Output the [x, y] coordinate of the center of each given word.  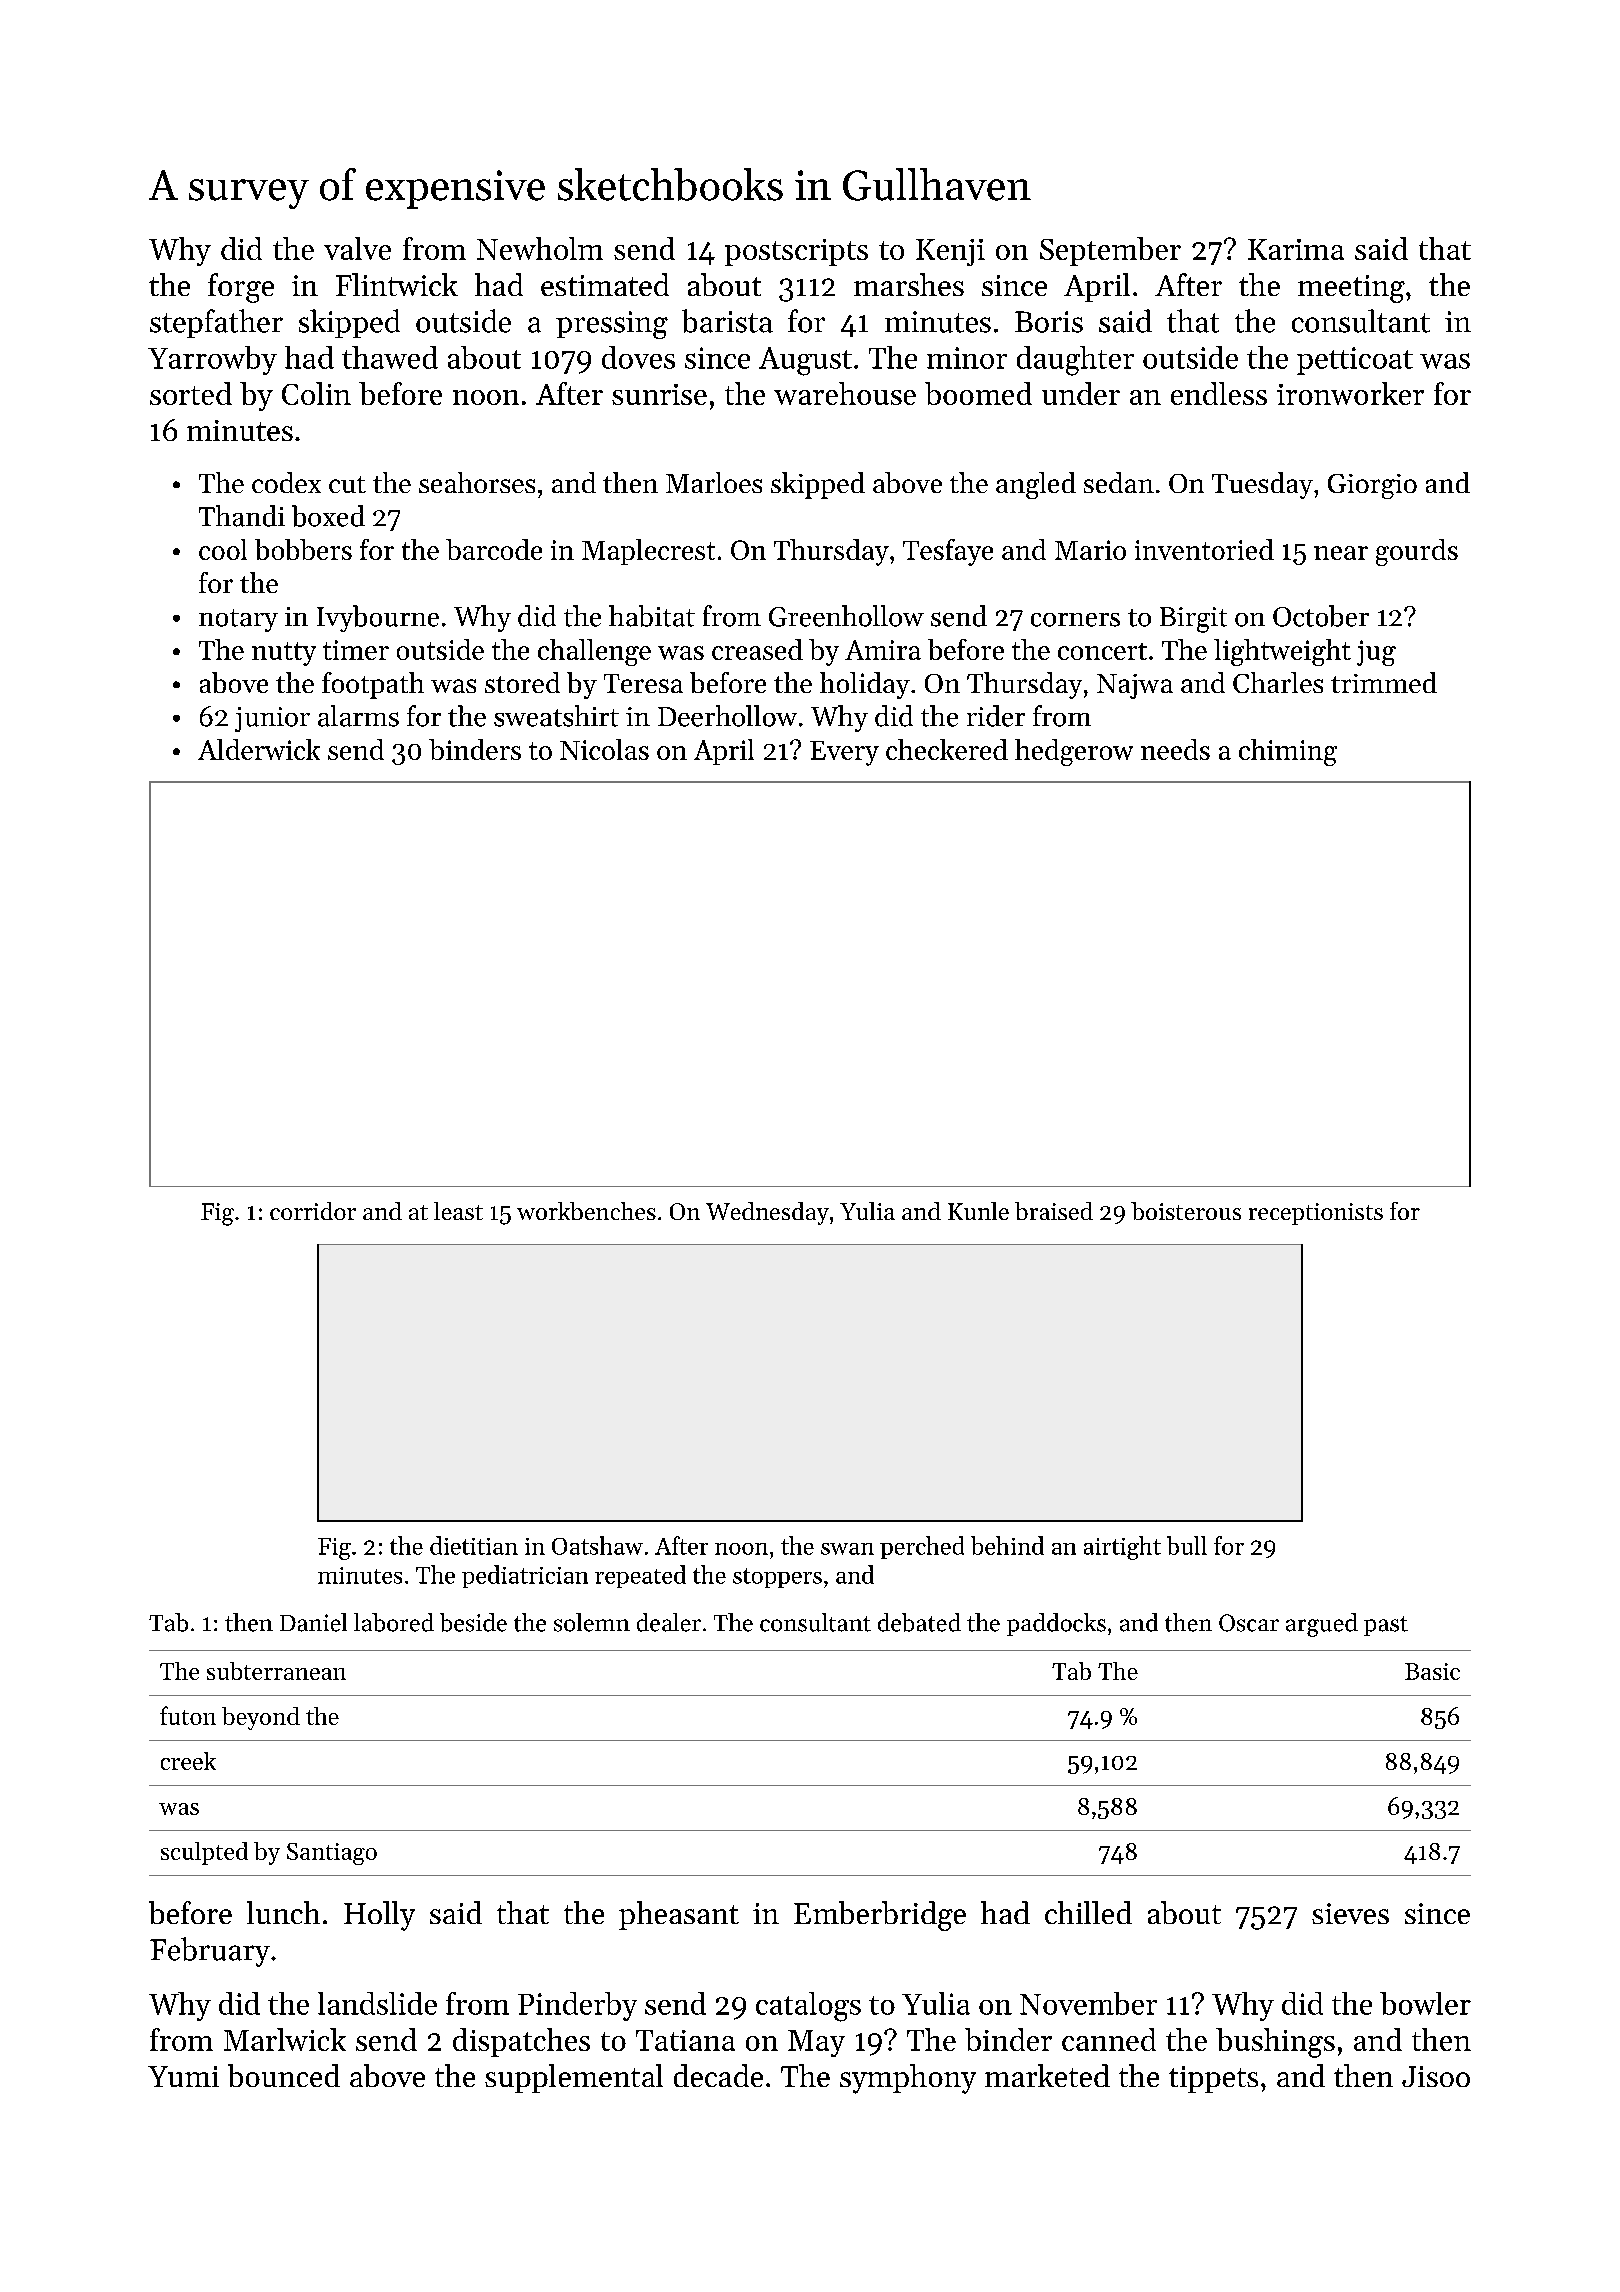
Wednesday [767, 1213]
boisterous [1186, 1211]
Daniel [313, 1622]
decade [718, 2075]
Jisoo [1436, 2076]
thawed [390, 357]
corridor [313, 1211]
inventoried [1204, 549]
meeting [1351, 289]
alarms [358, 716]
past [1386, 1626]
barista [727, 321]
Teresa [643, 683]
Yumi [183, 2076]
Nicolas [604, 749]
